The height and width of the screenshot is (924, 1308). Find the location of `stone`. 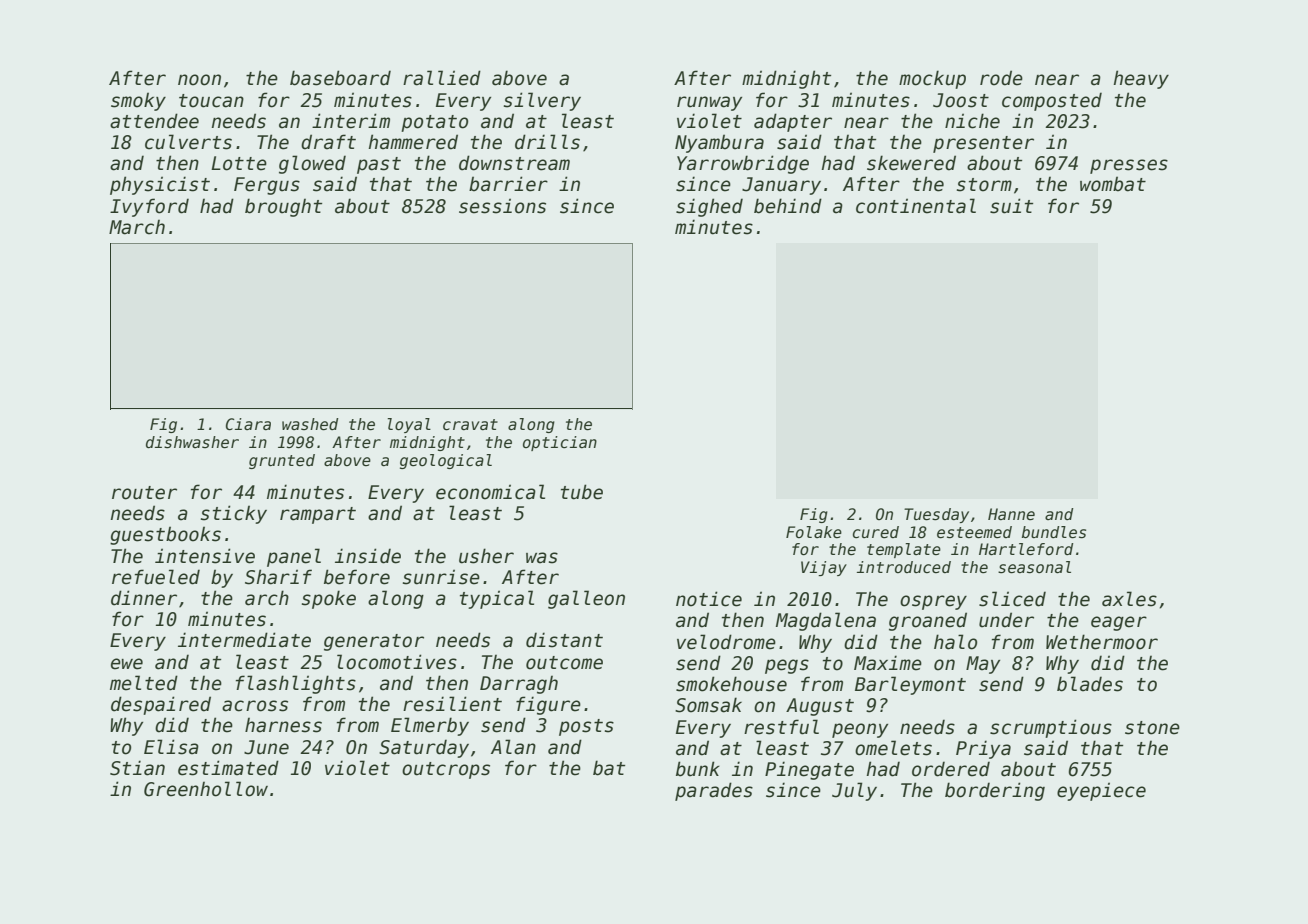

stone is located at coordinates (1152, 728).
